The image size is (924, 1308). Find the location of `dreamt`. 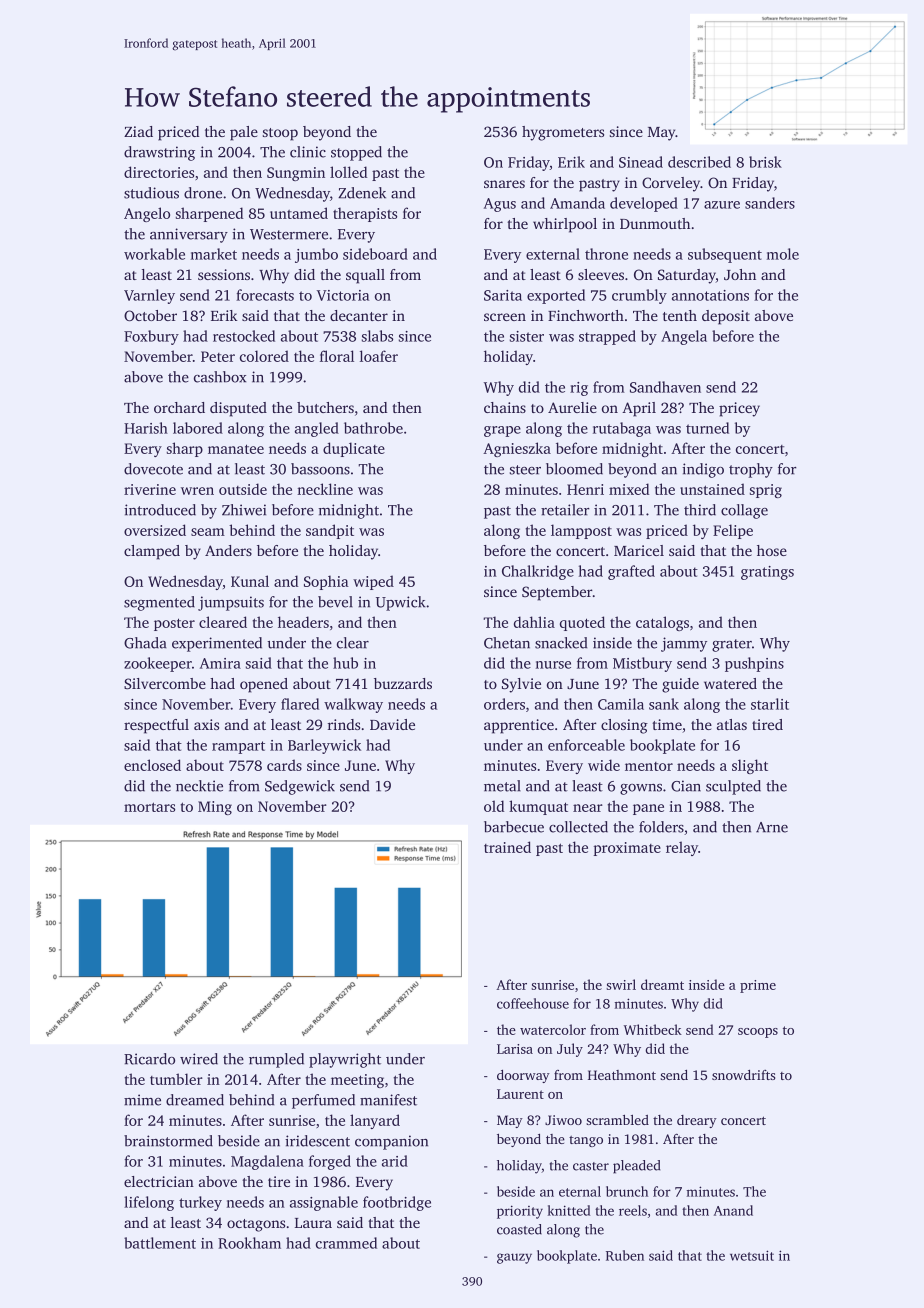

dreamt is located at coordinates (662, 984).
